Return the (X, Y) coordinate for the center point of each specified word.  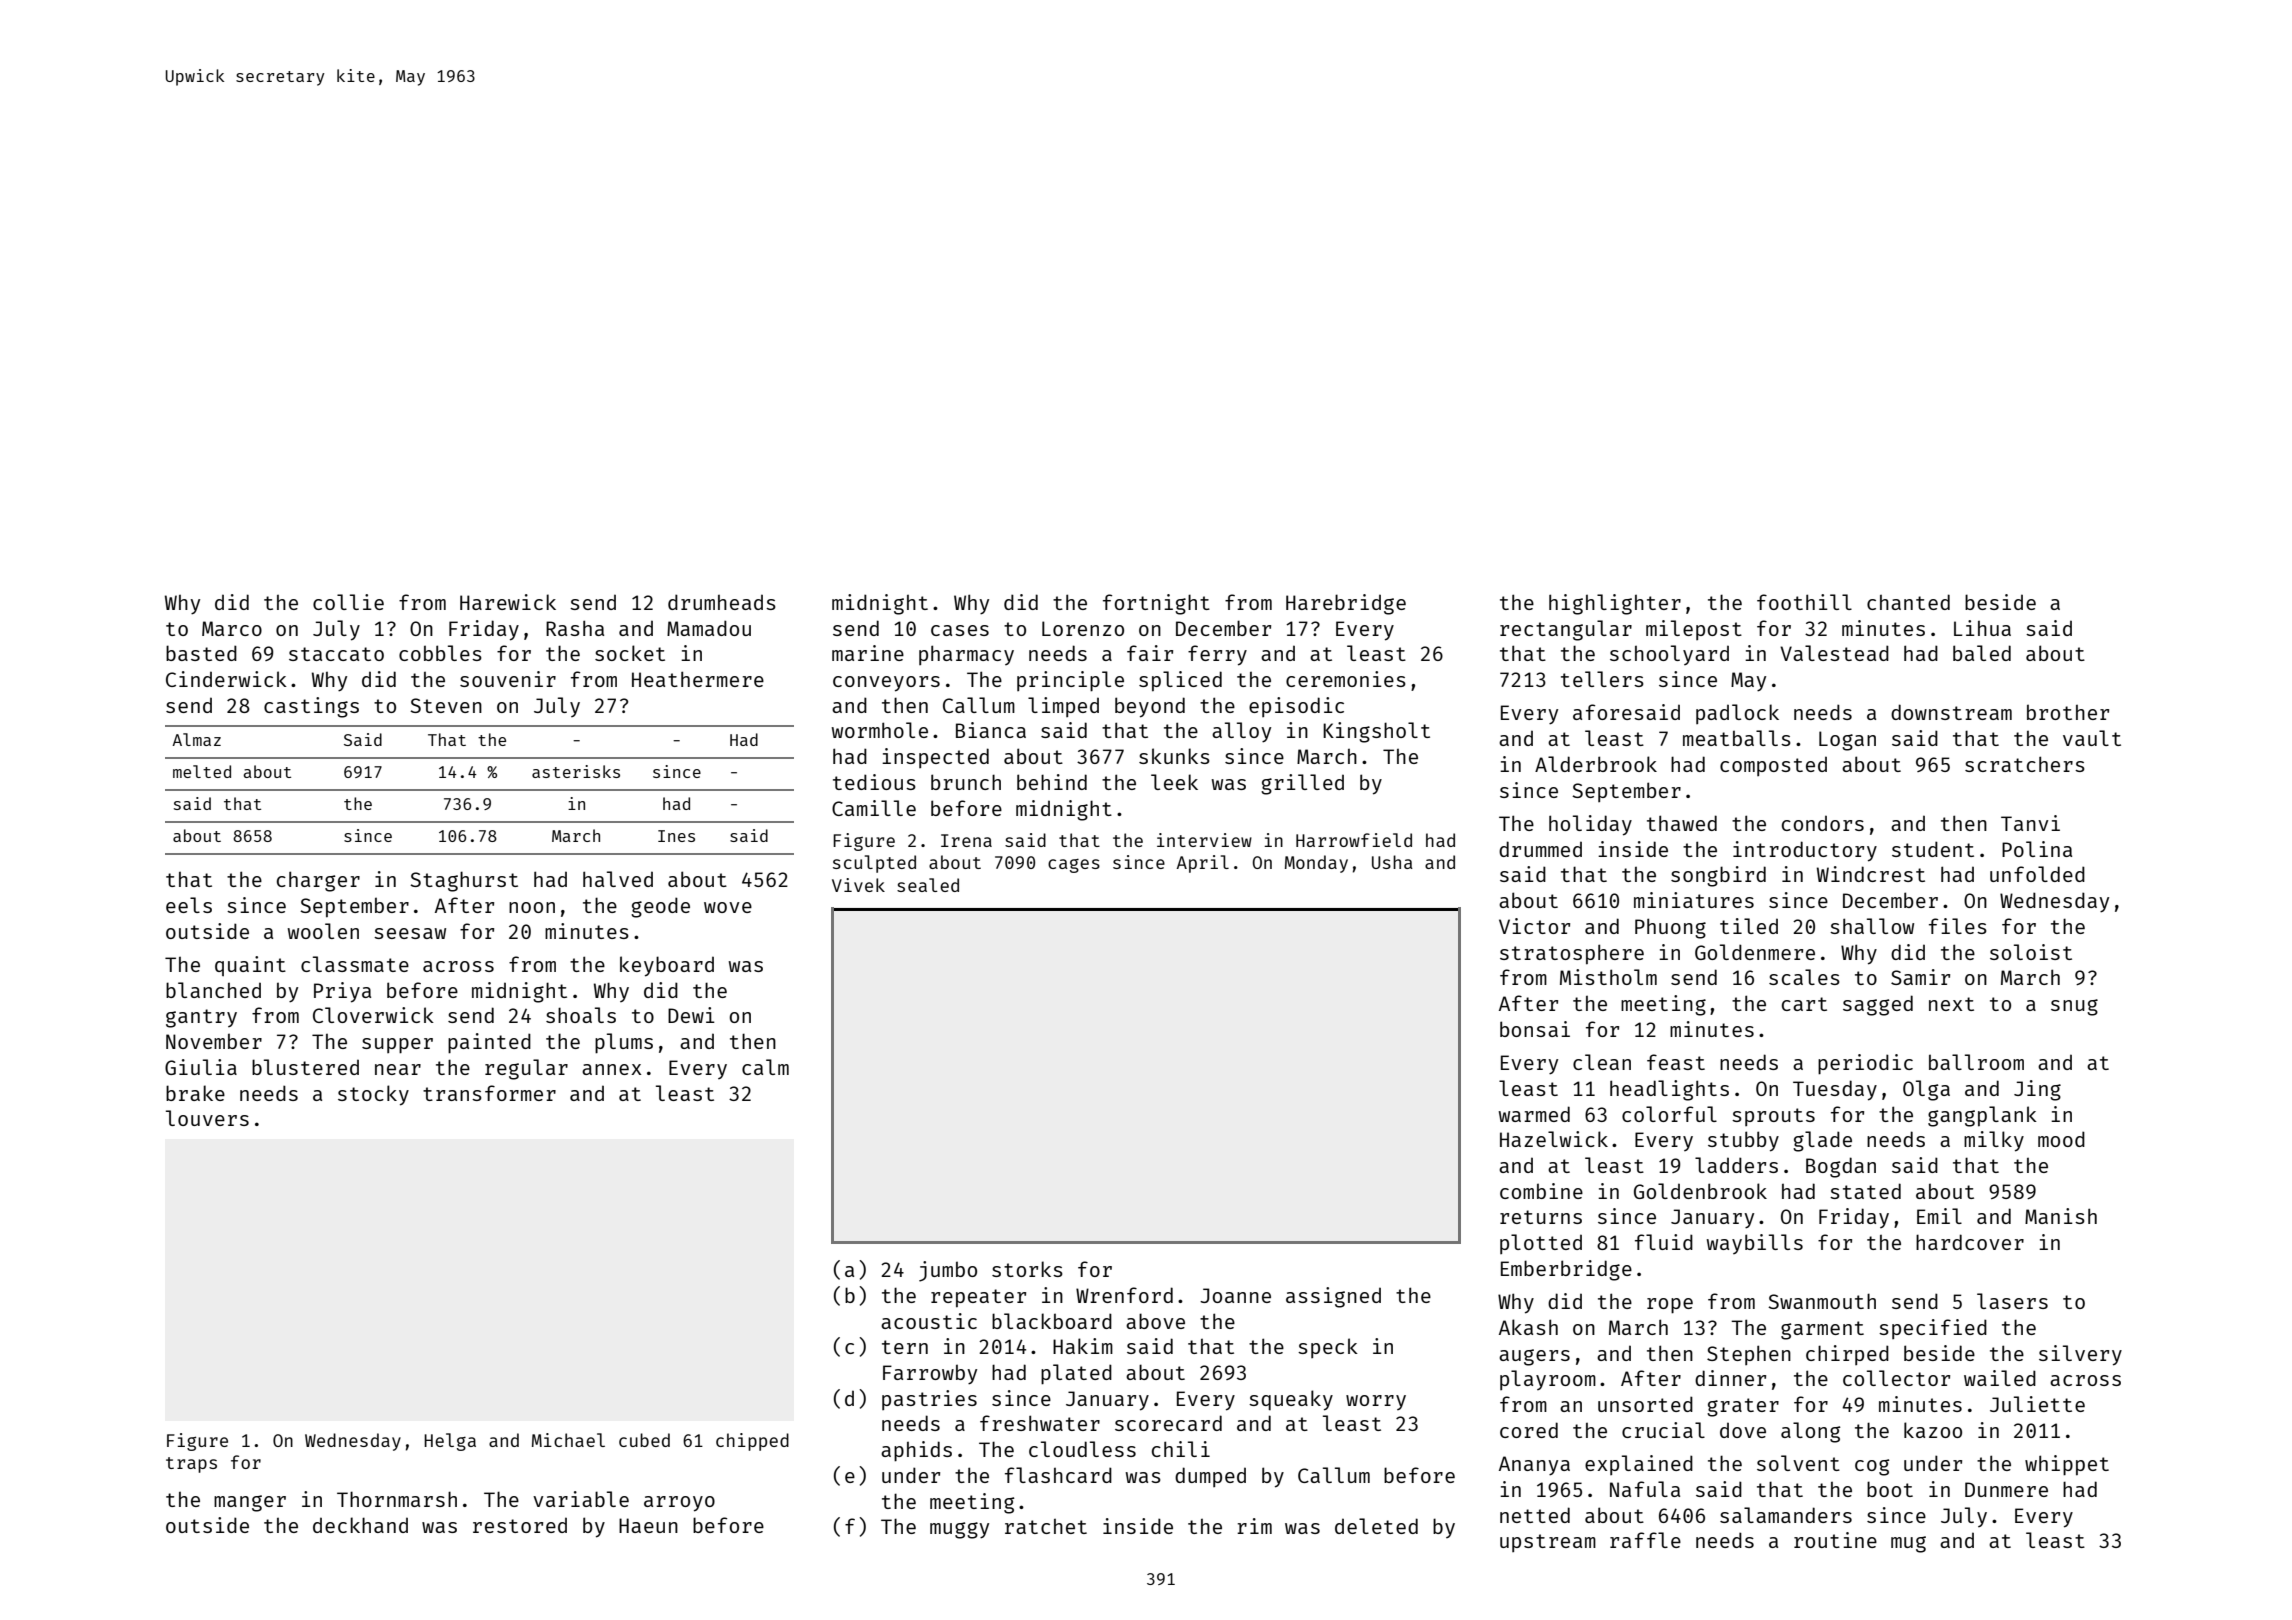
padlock (1737, 714)
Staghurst (464, 881)
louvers (207, 1118)
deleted (1376, 1526)
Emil (1939, 1216)
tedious (874, 782)
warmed (1534, 1114)
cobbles (440, 653)
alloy (1241, 732)
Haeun (648, 1525)
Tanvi (2030, 823)
